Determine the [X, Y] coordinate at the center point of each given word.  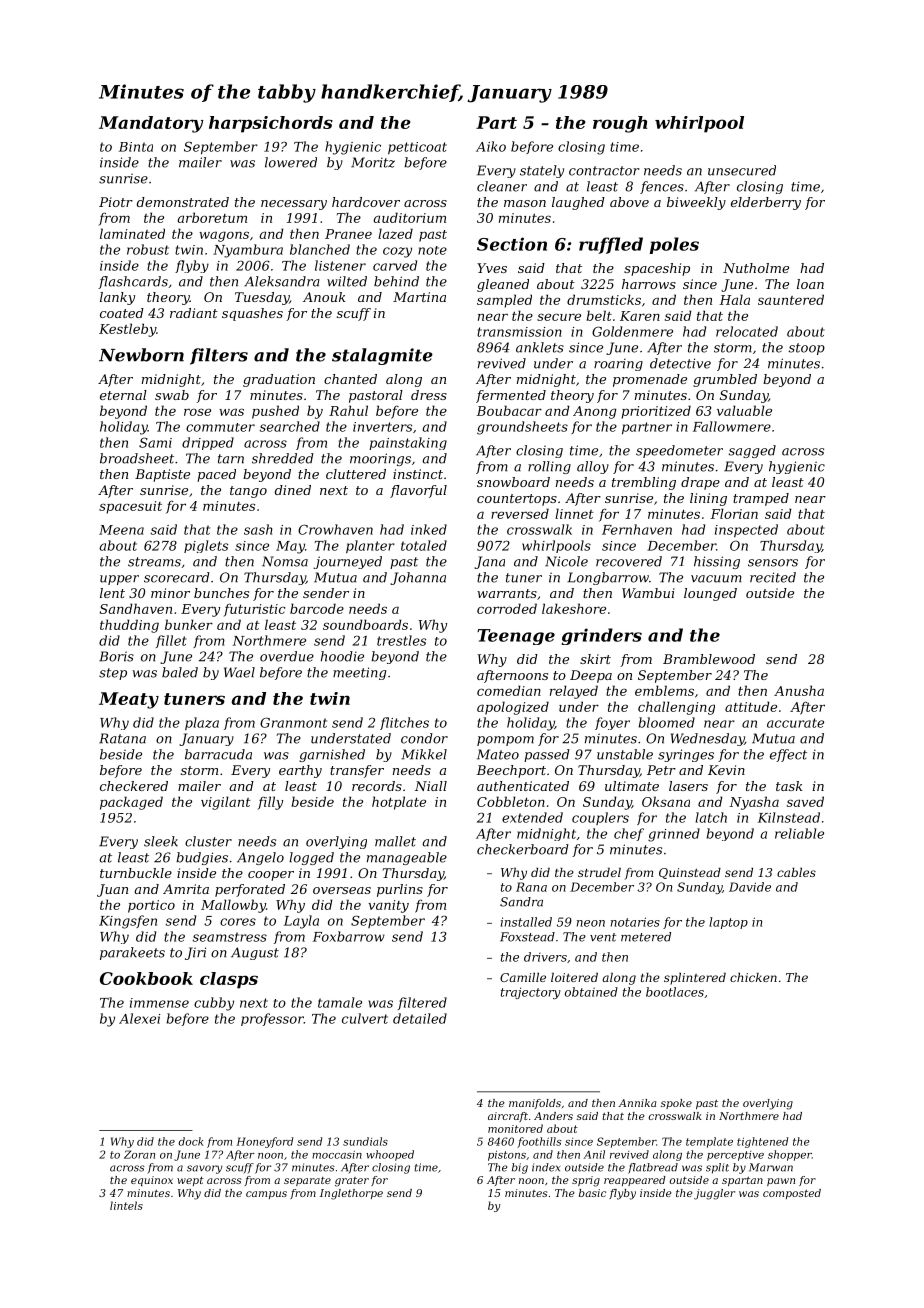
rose [197, 412]
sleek [161, 841]
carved [395, 265]
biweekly [696, 203]
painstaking [408, 443]
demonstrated [183, 202]
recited [773, 577]
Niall [431, 786]
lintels [126, 1205]
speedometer [679, 451]
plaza [202, 723]
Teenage [516, 637]
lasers [688, 786]
